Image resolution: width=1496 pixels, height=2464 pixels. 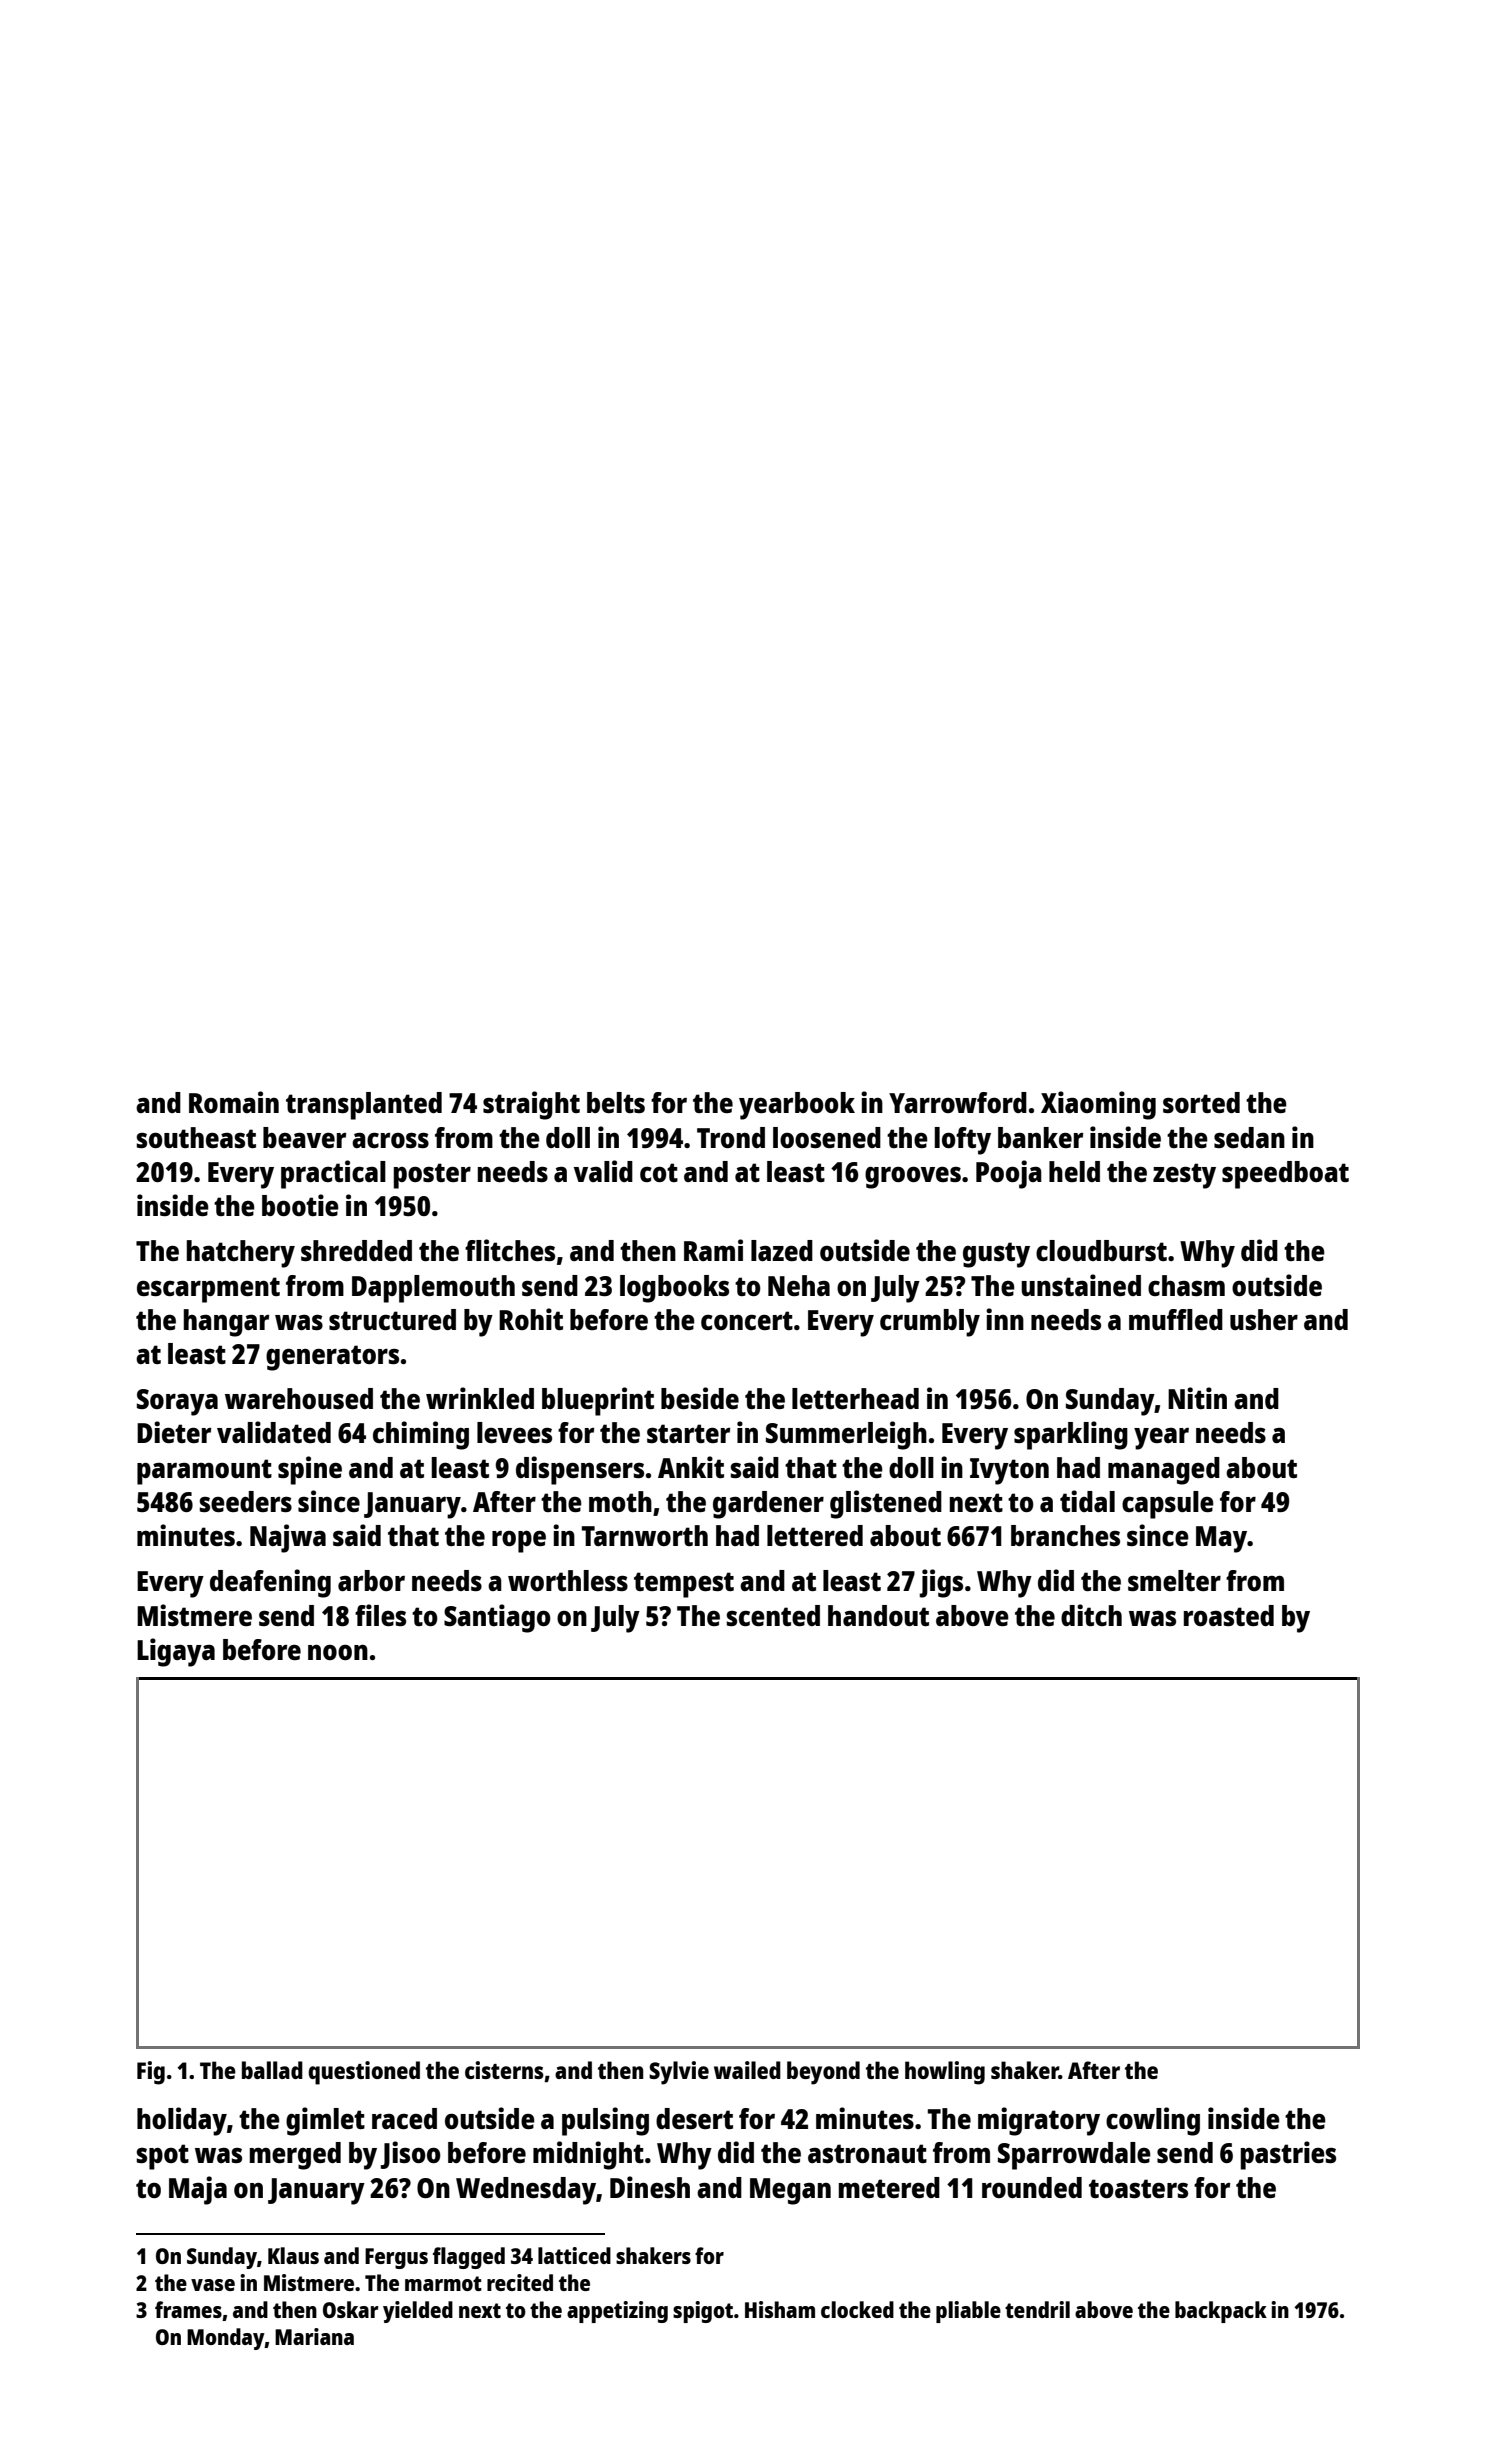 I want to click on belts, so click(x=616, y=1102).
